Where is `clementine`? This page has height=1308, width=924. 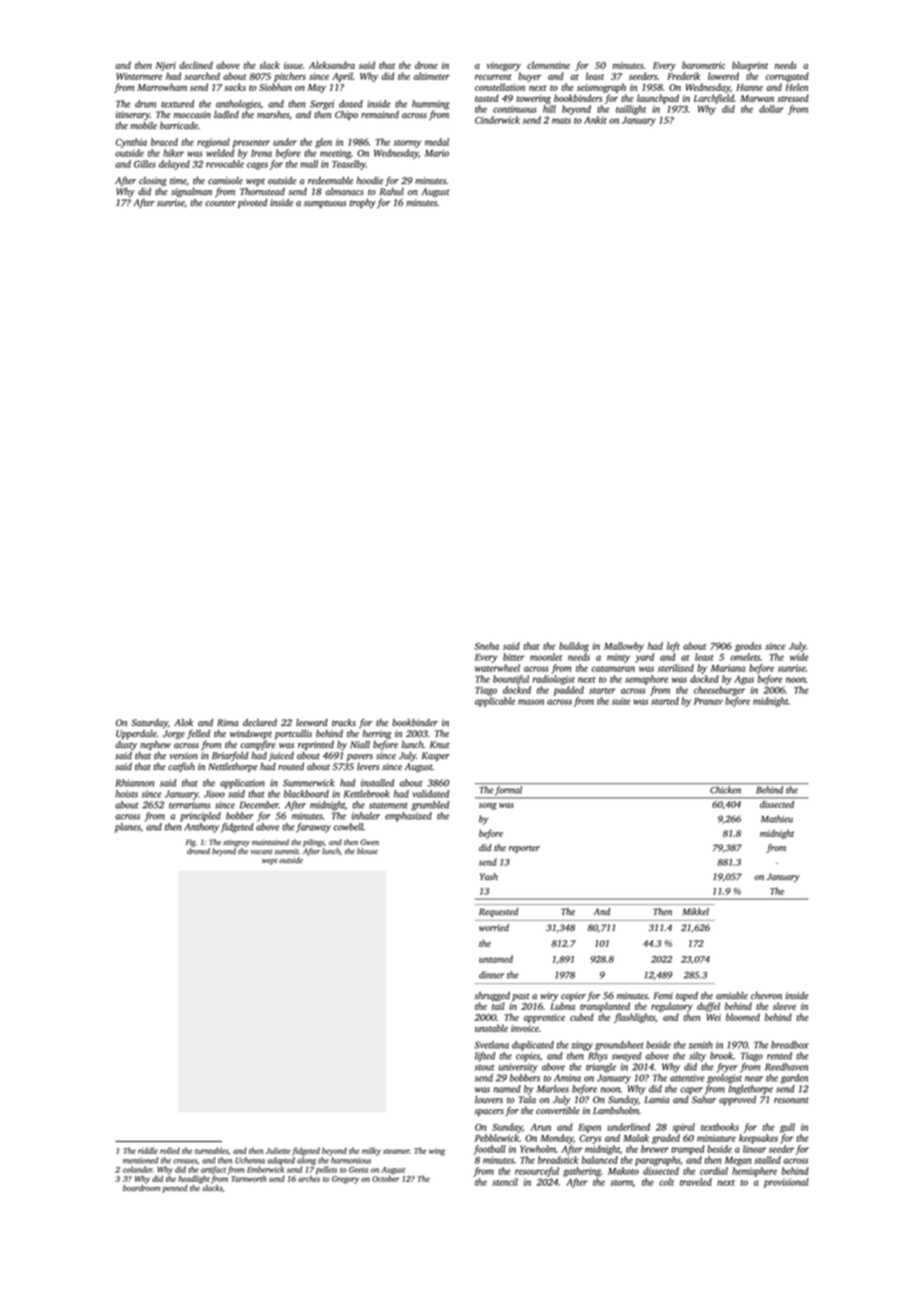 clementine is located at coordinates (548, 65).
